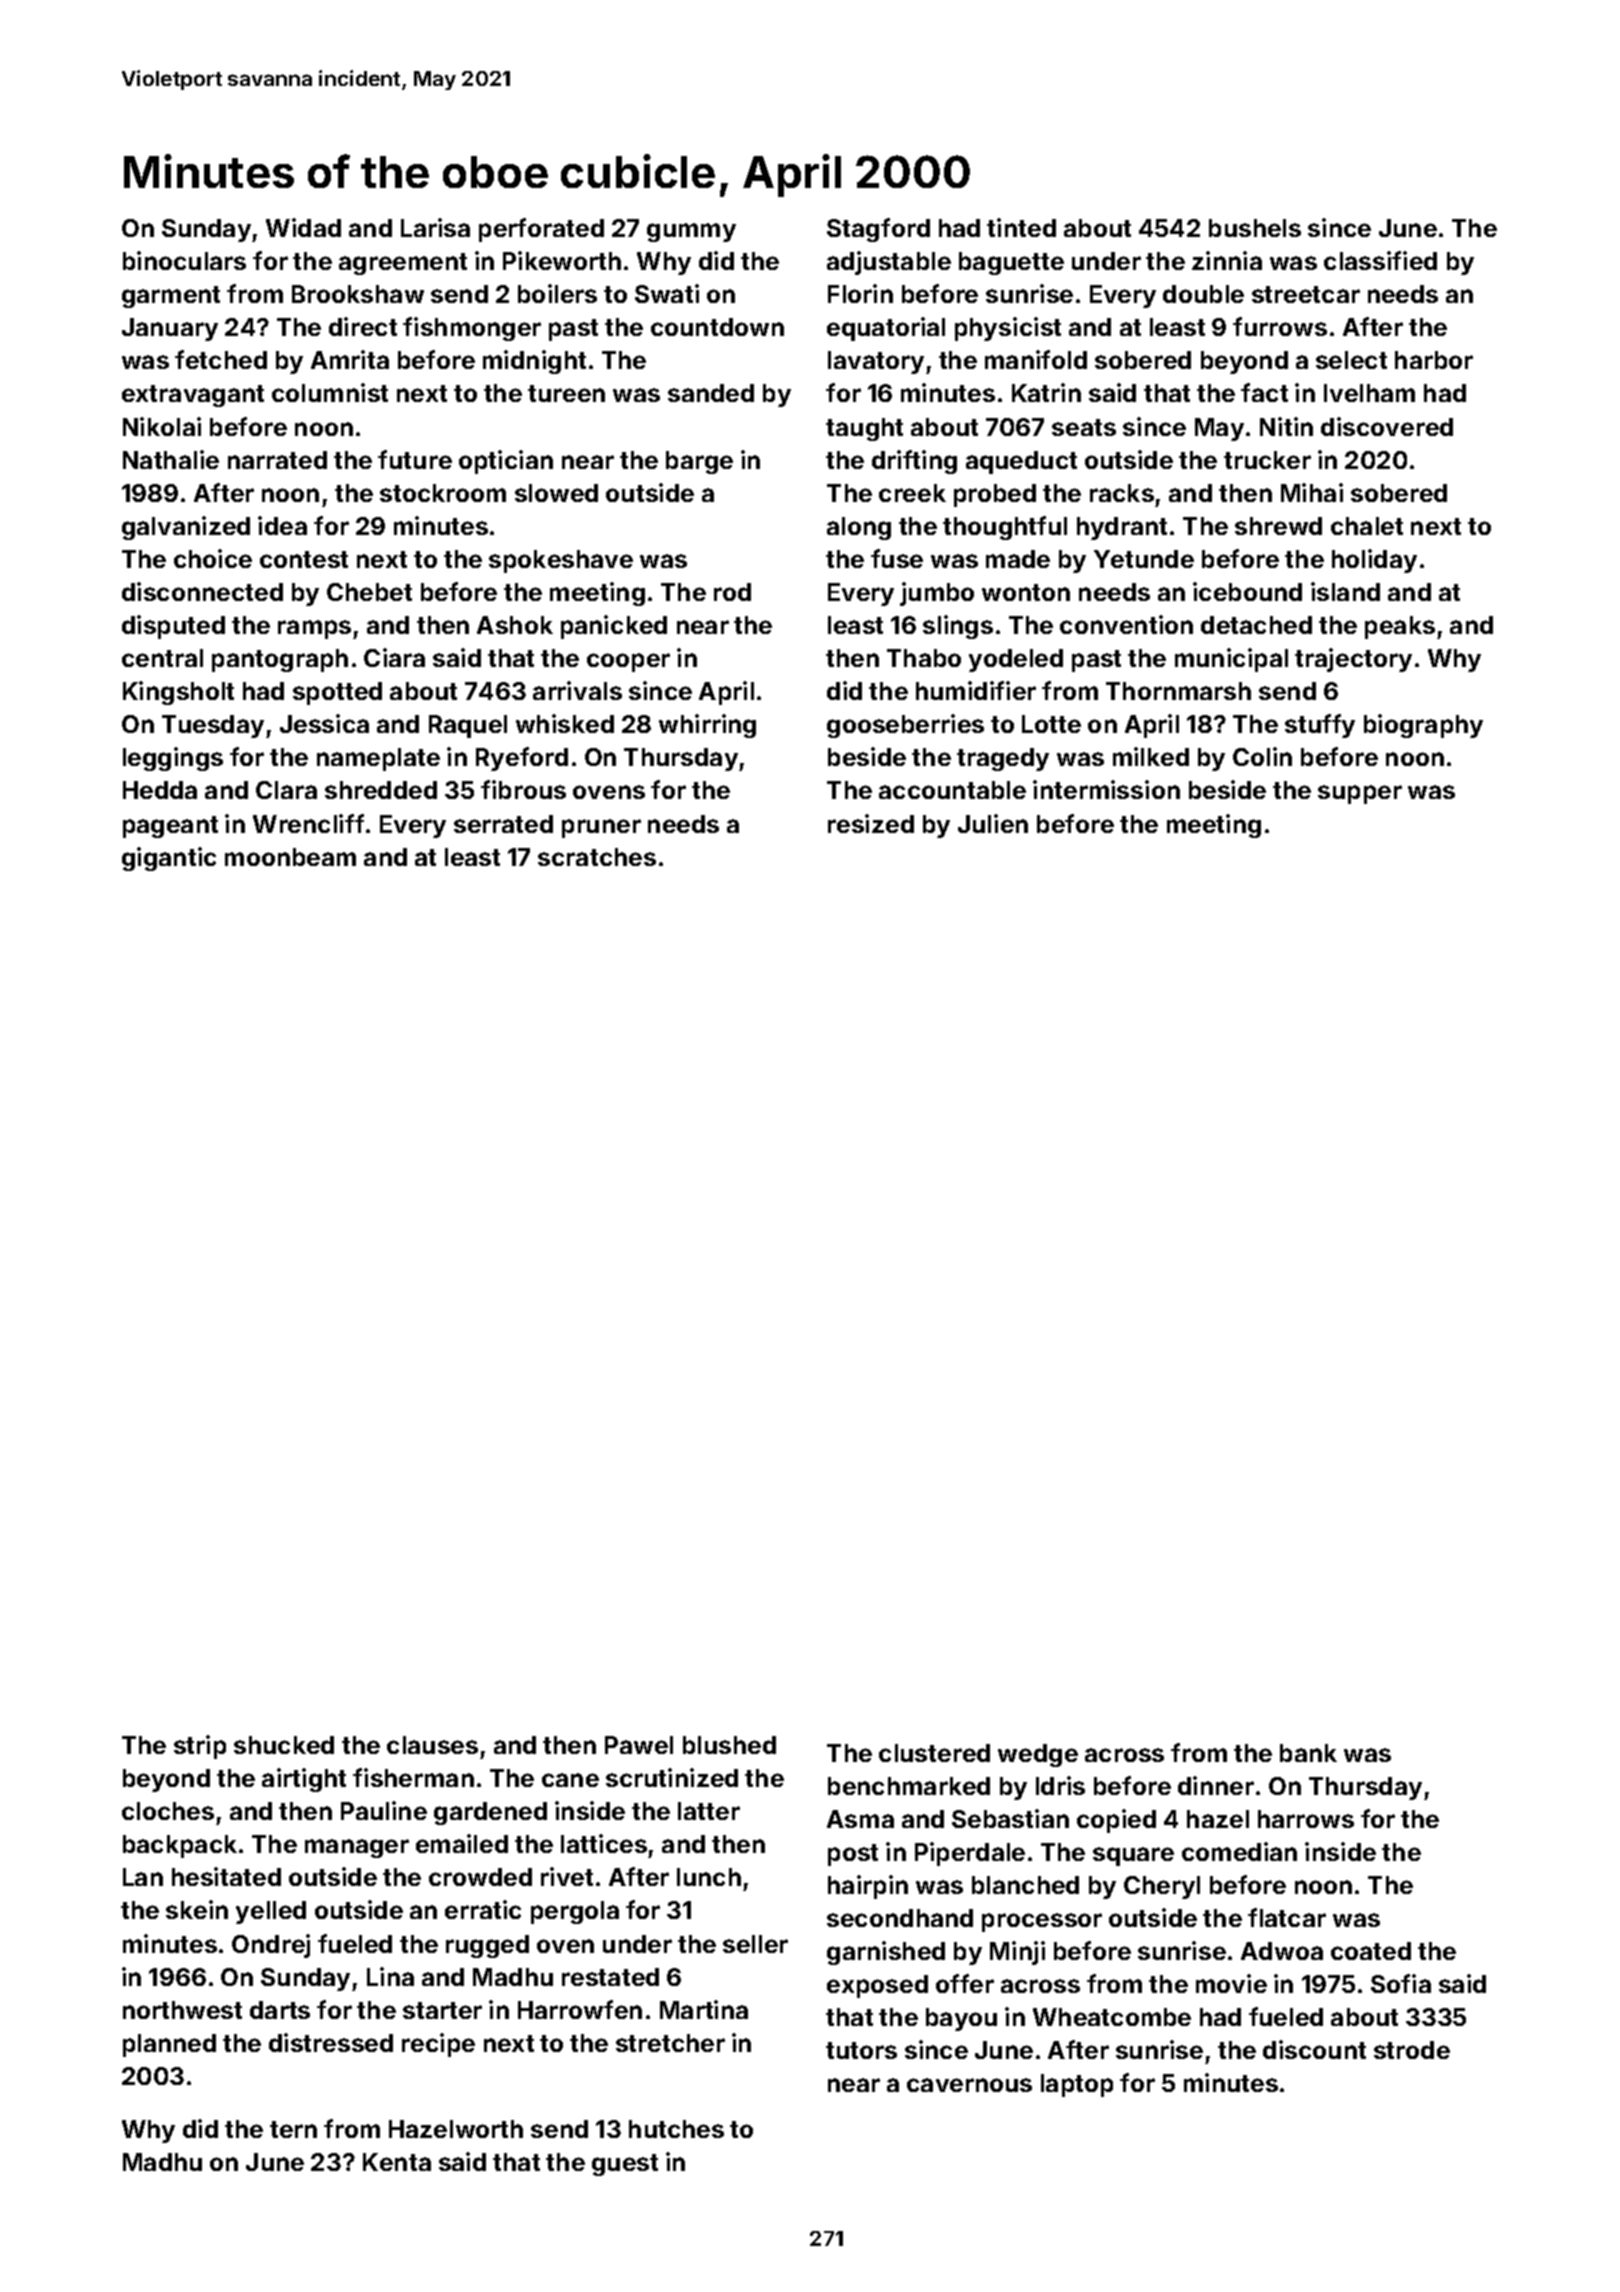 This screenshot has width=1620, height=2292. What do you see at coordinates (562, 260) in the screenshot?
I see `Pikeworth` at bounding box center [562, 260].
